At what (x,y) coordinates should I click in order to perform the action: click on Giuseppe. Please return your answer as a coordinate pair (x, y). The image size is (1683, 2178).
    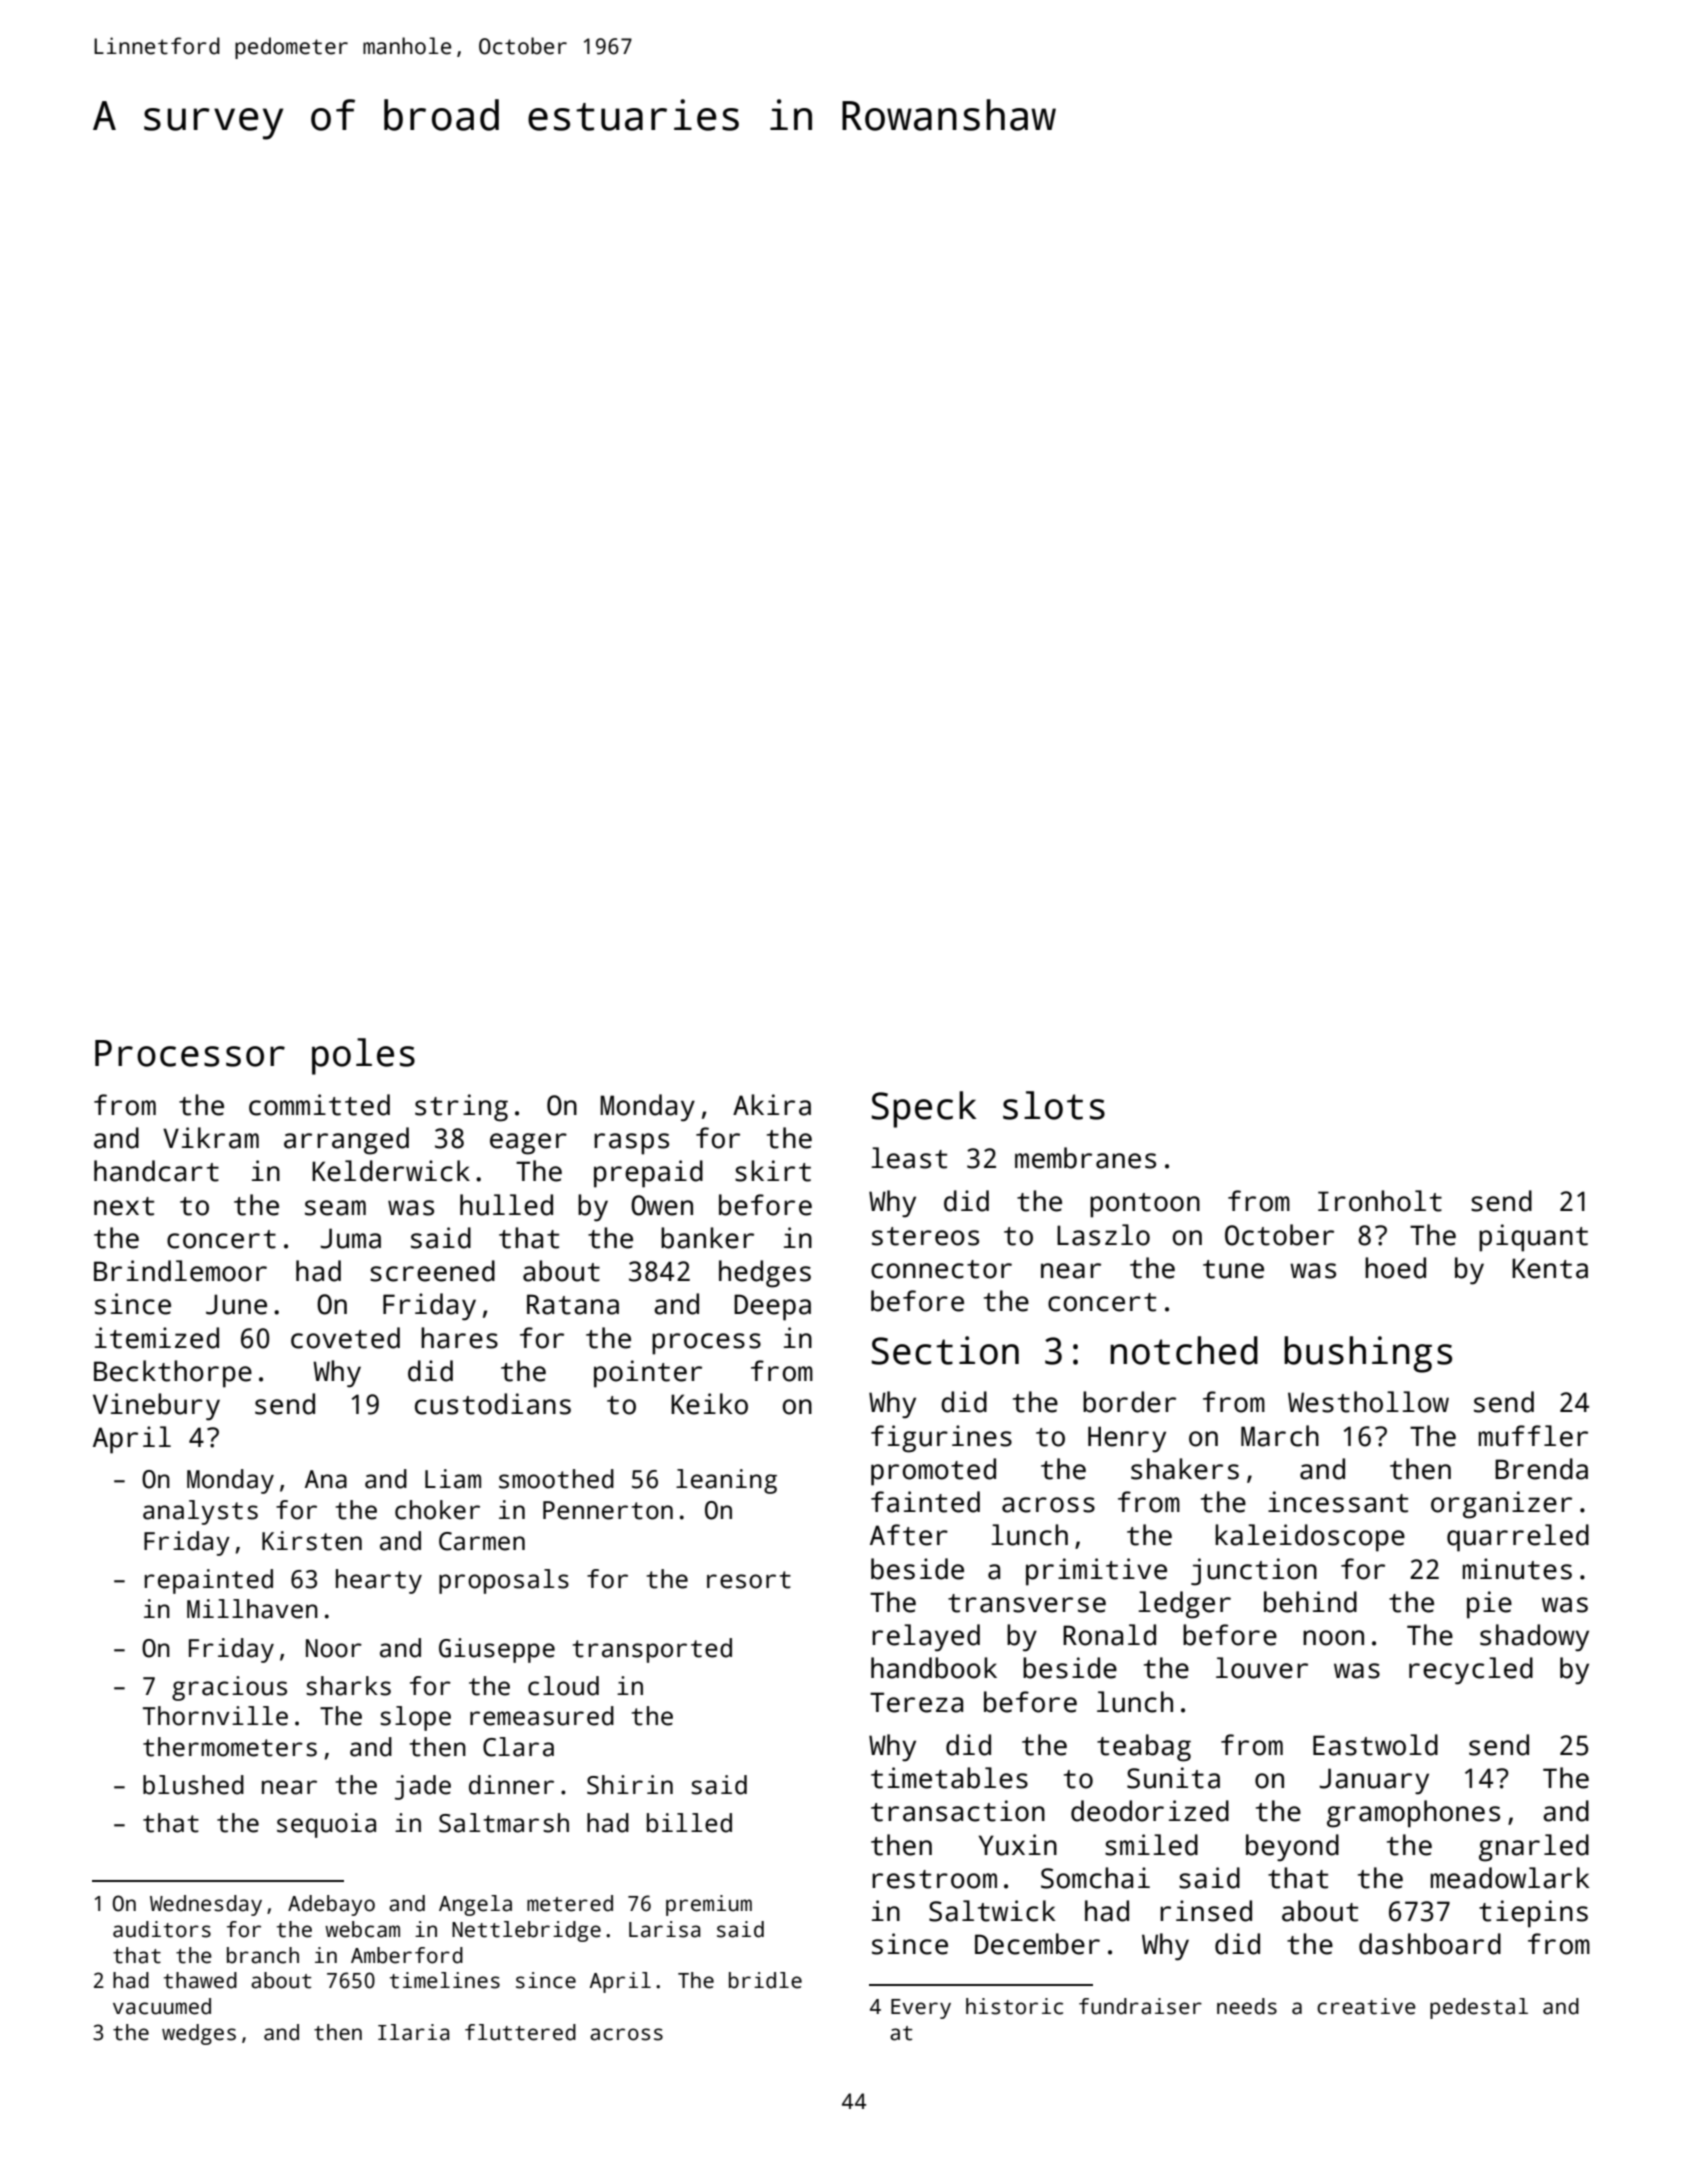
    Looking at the image, I should click on (497, 1650).
